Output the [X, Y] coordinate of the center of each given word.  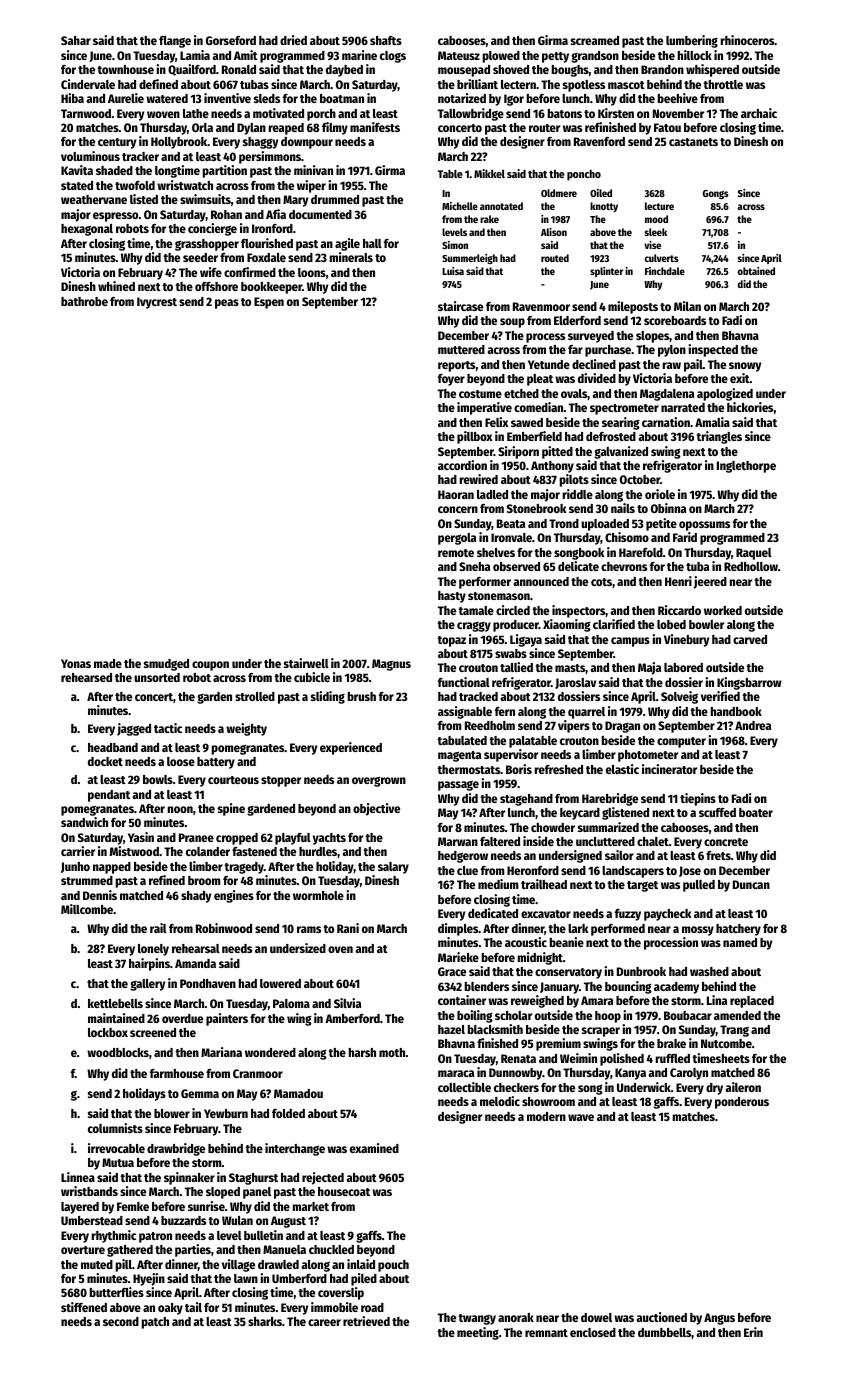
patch [155, 1323]
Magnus [391, 665]
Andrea [753, 725]
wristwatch [185, 185]
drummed [335, 199]
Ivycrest [157, 303]
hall [372, 243]
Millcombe [87, 909]
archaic [759, 113]
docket [105, 761]
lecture [659, 206]
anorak [516, 1317]
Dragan [622, 727]
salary [393, 868]
